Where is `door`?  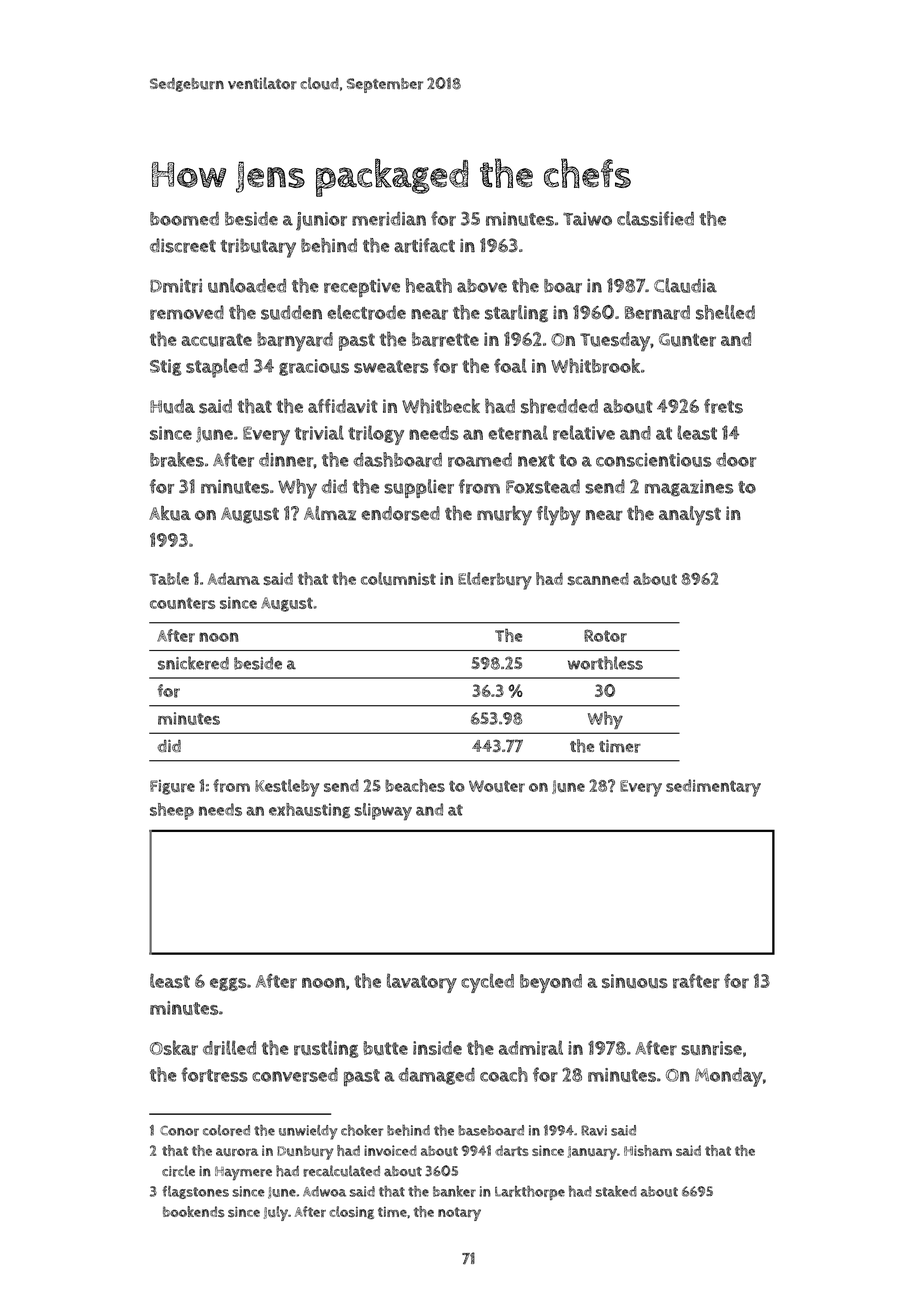
door is located at coordinates (736, 459).
